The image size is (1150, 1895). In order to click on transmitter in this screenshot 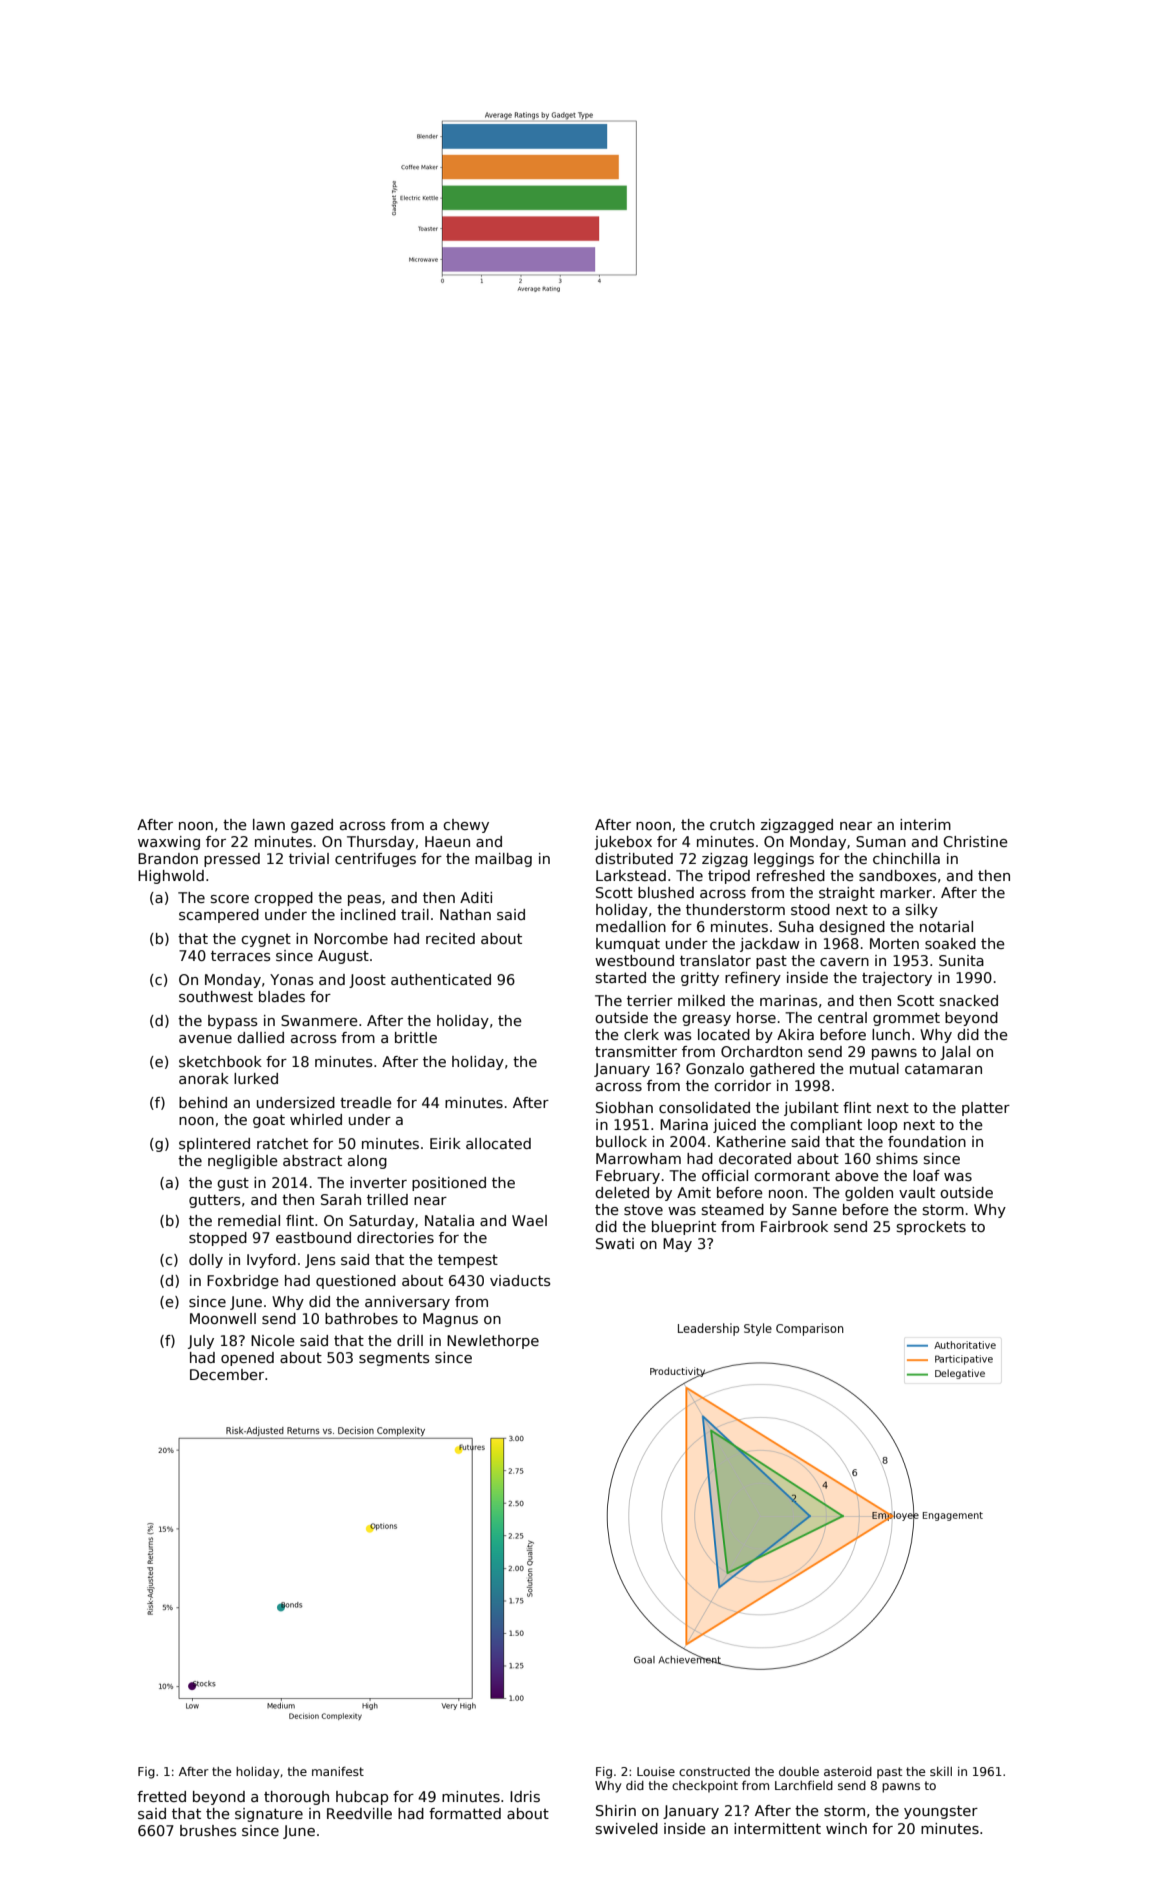, I will do `click(636, 1051)`.
